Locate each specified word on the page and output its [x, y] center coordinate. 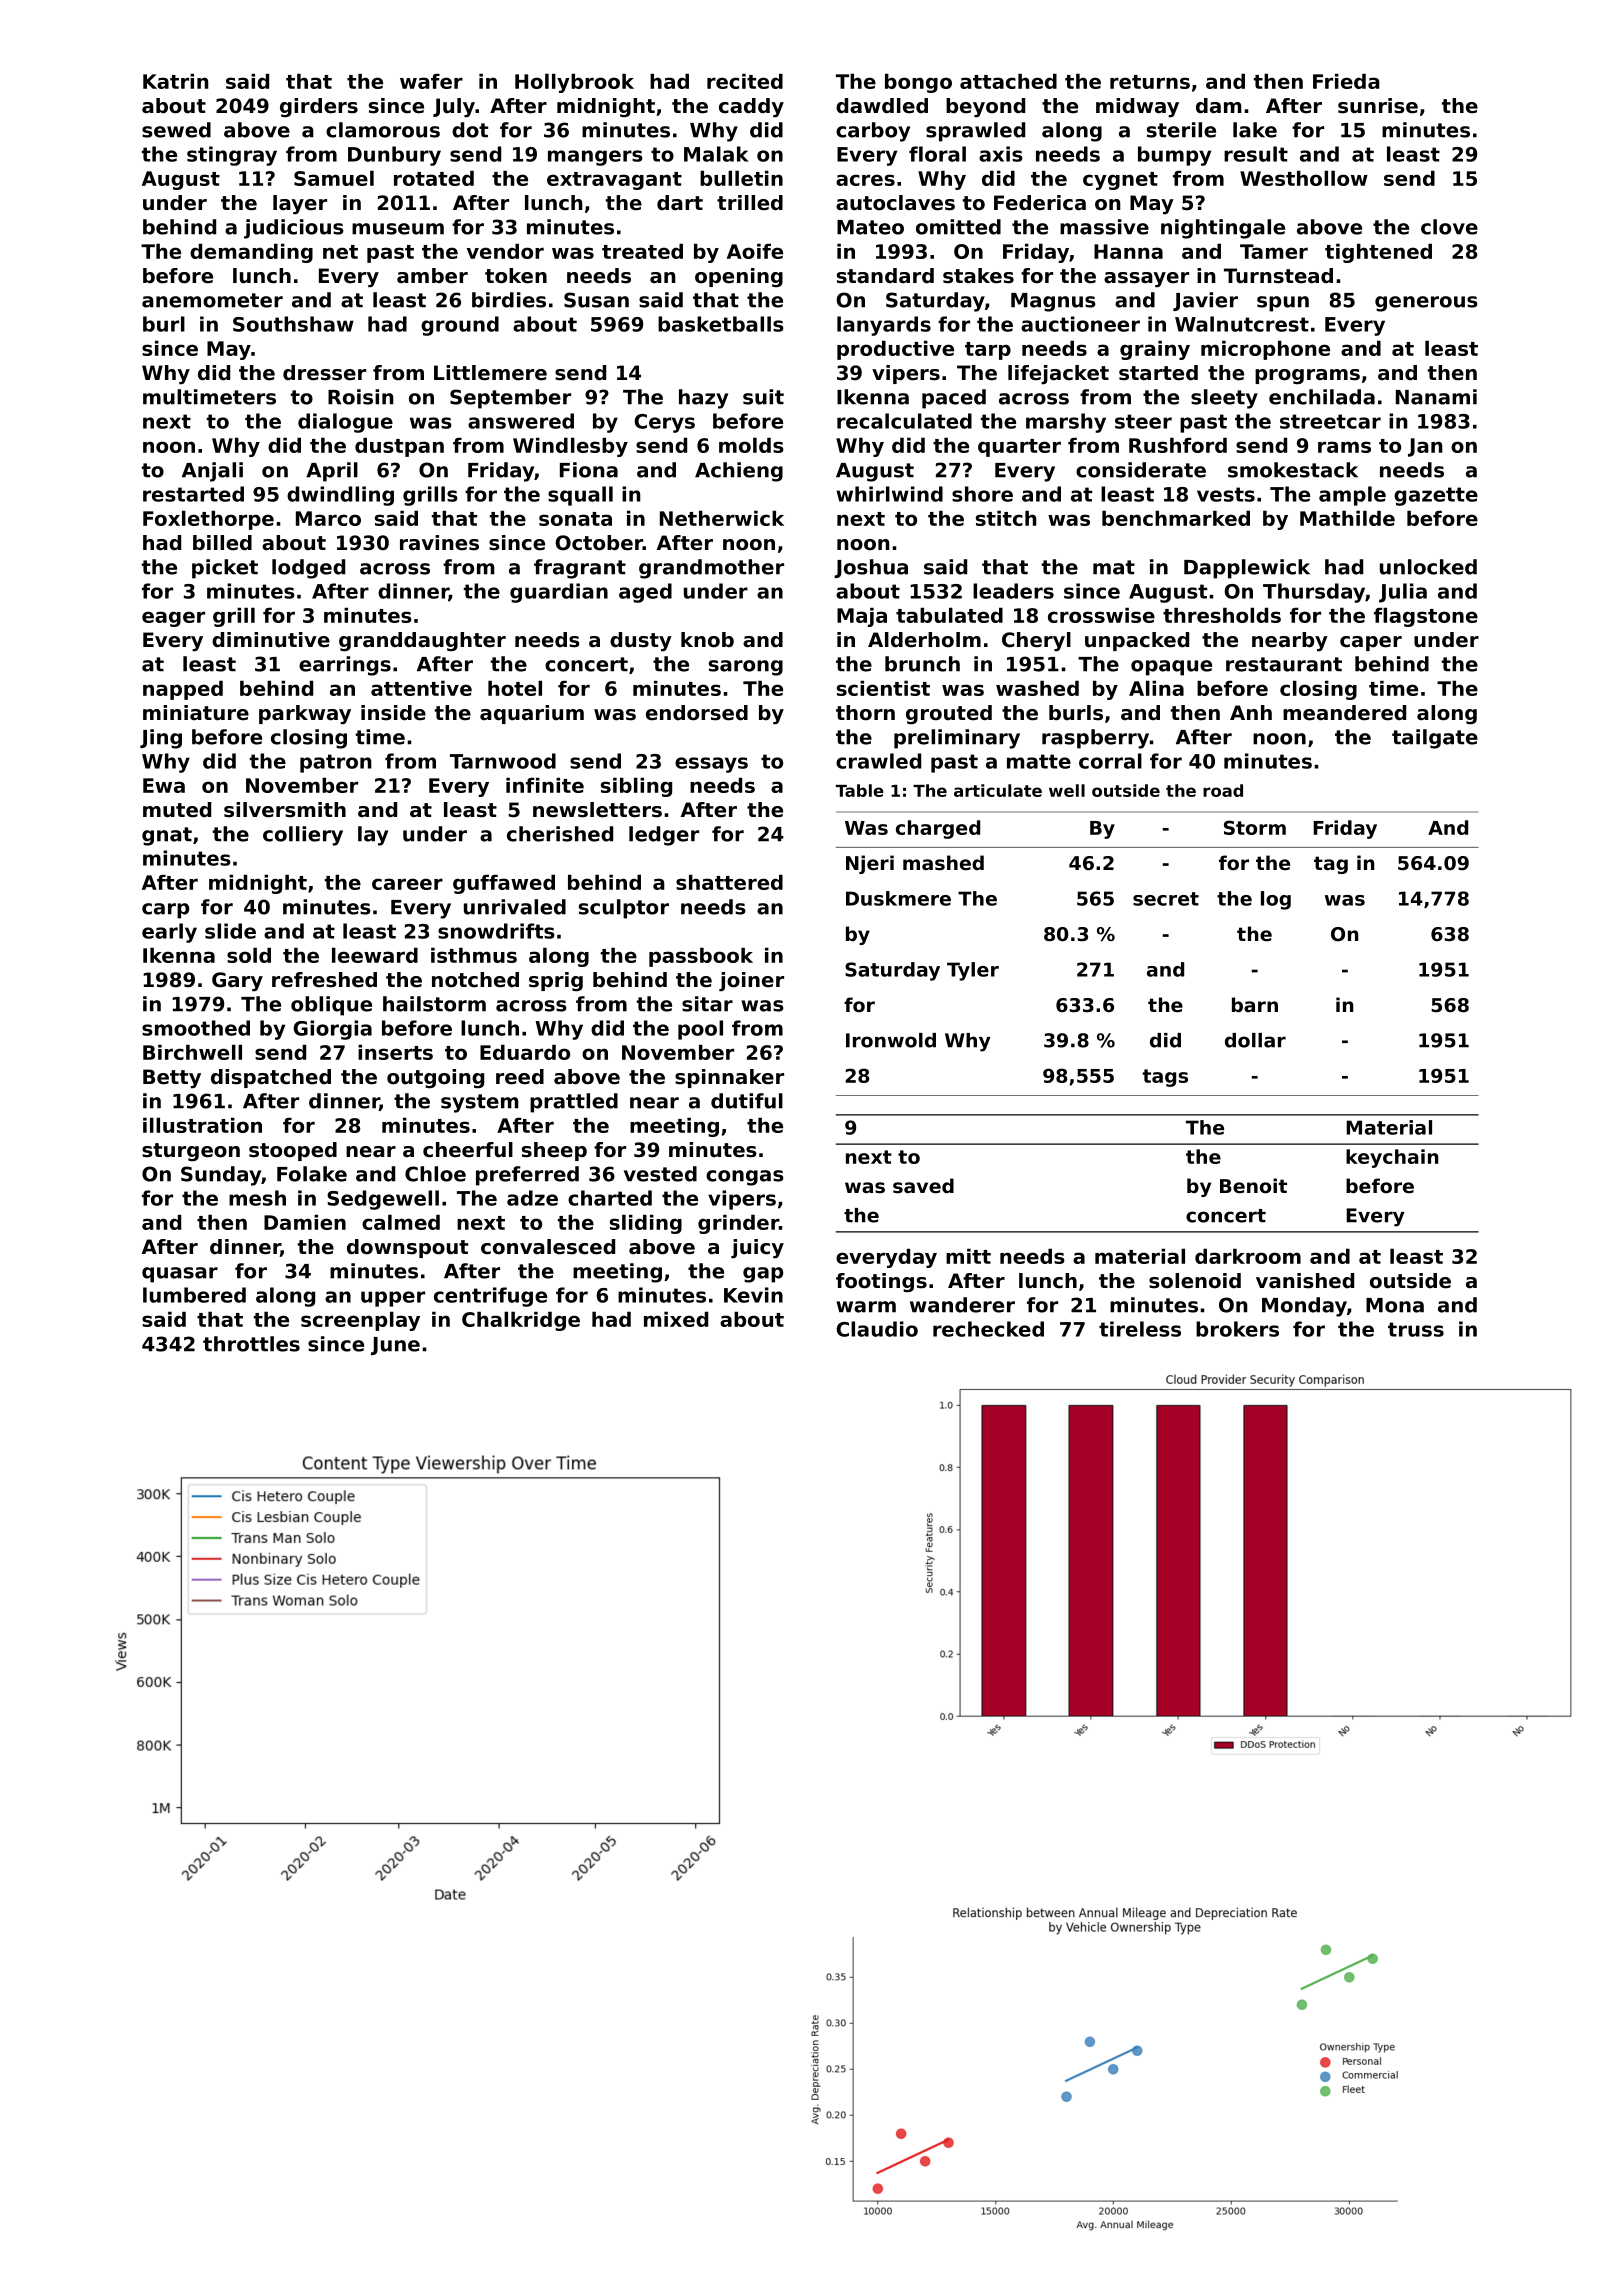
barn [1255, 1005]
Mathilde [1347, 518]
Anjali [212, 472]
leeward [375, 955]
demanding [251, 253]
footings [881, 1283]
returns [1150, 82]
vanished [1305, 1281]
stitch [1006, 518]
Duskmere [898, 898]
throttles [251, 1344]
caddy [751, 108]
